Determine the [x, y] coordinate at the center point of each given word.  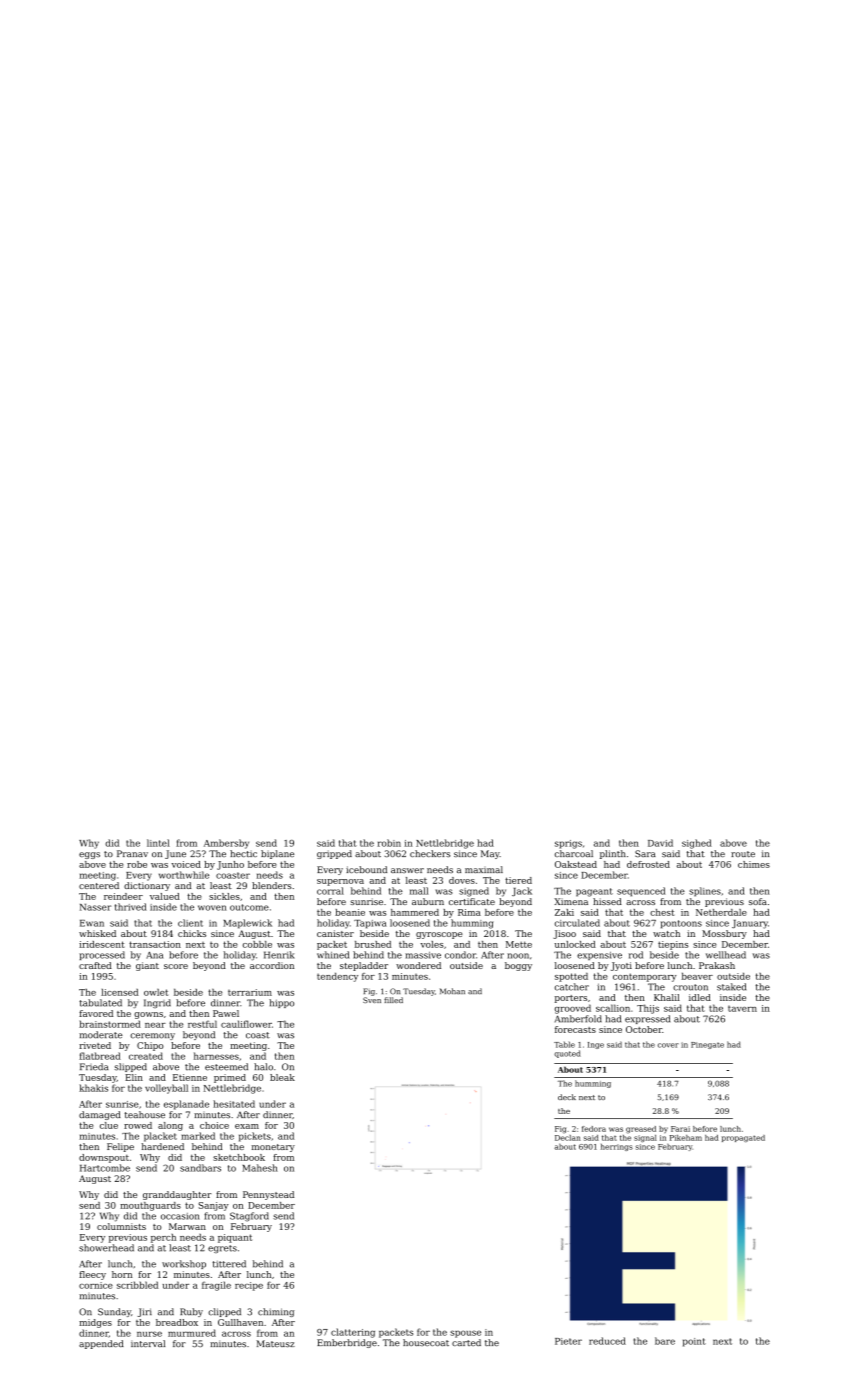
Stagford [249, 1217]
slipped [131, 1067]
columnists [121, 1226]
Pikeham [686, 1138]
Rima [469, 912]
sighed [697, 844]
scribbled [137, 1285]
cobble [257, 944]
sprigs [568, 844]
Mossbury [724, 934]
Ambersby [226, 844]
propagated [743, 1138]
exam [247, 1126]
